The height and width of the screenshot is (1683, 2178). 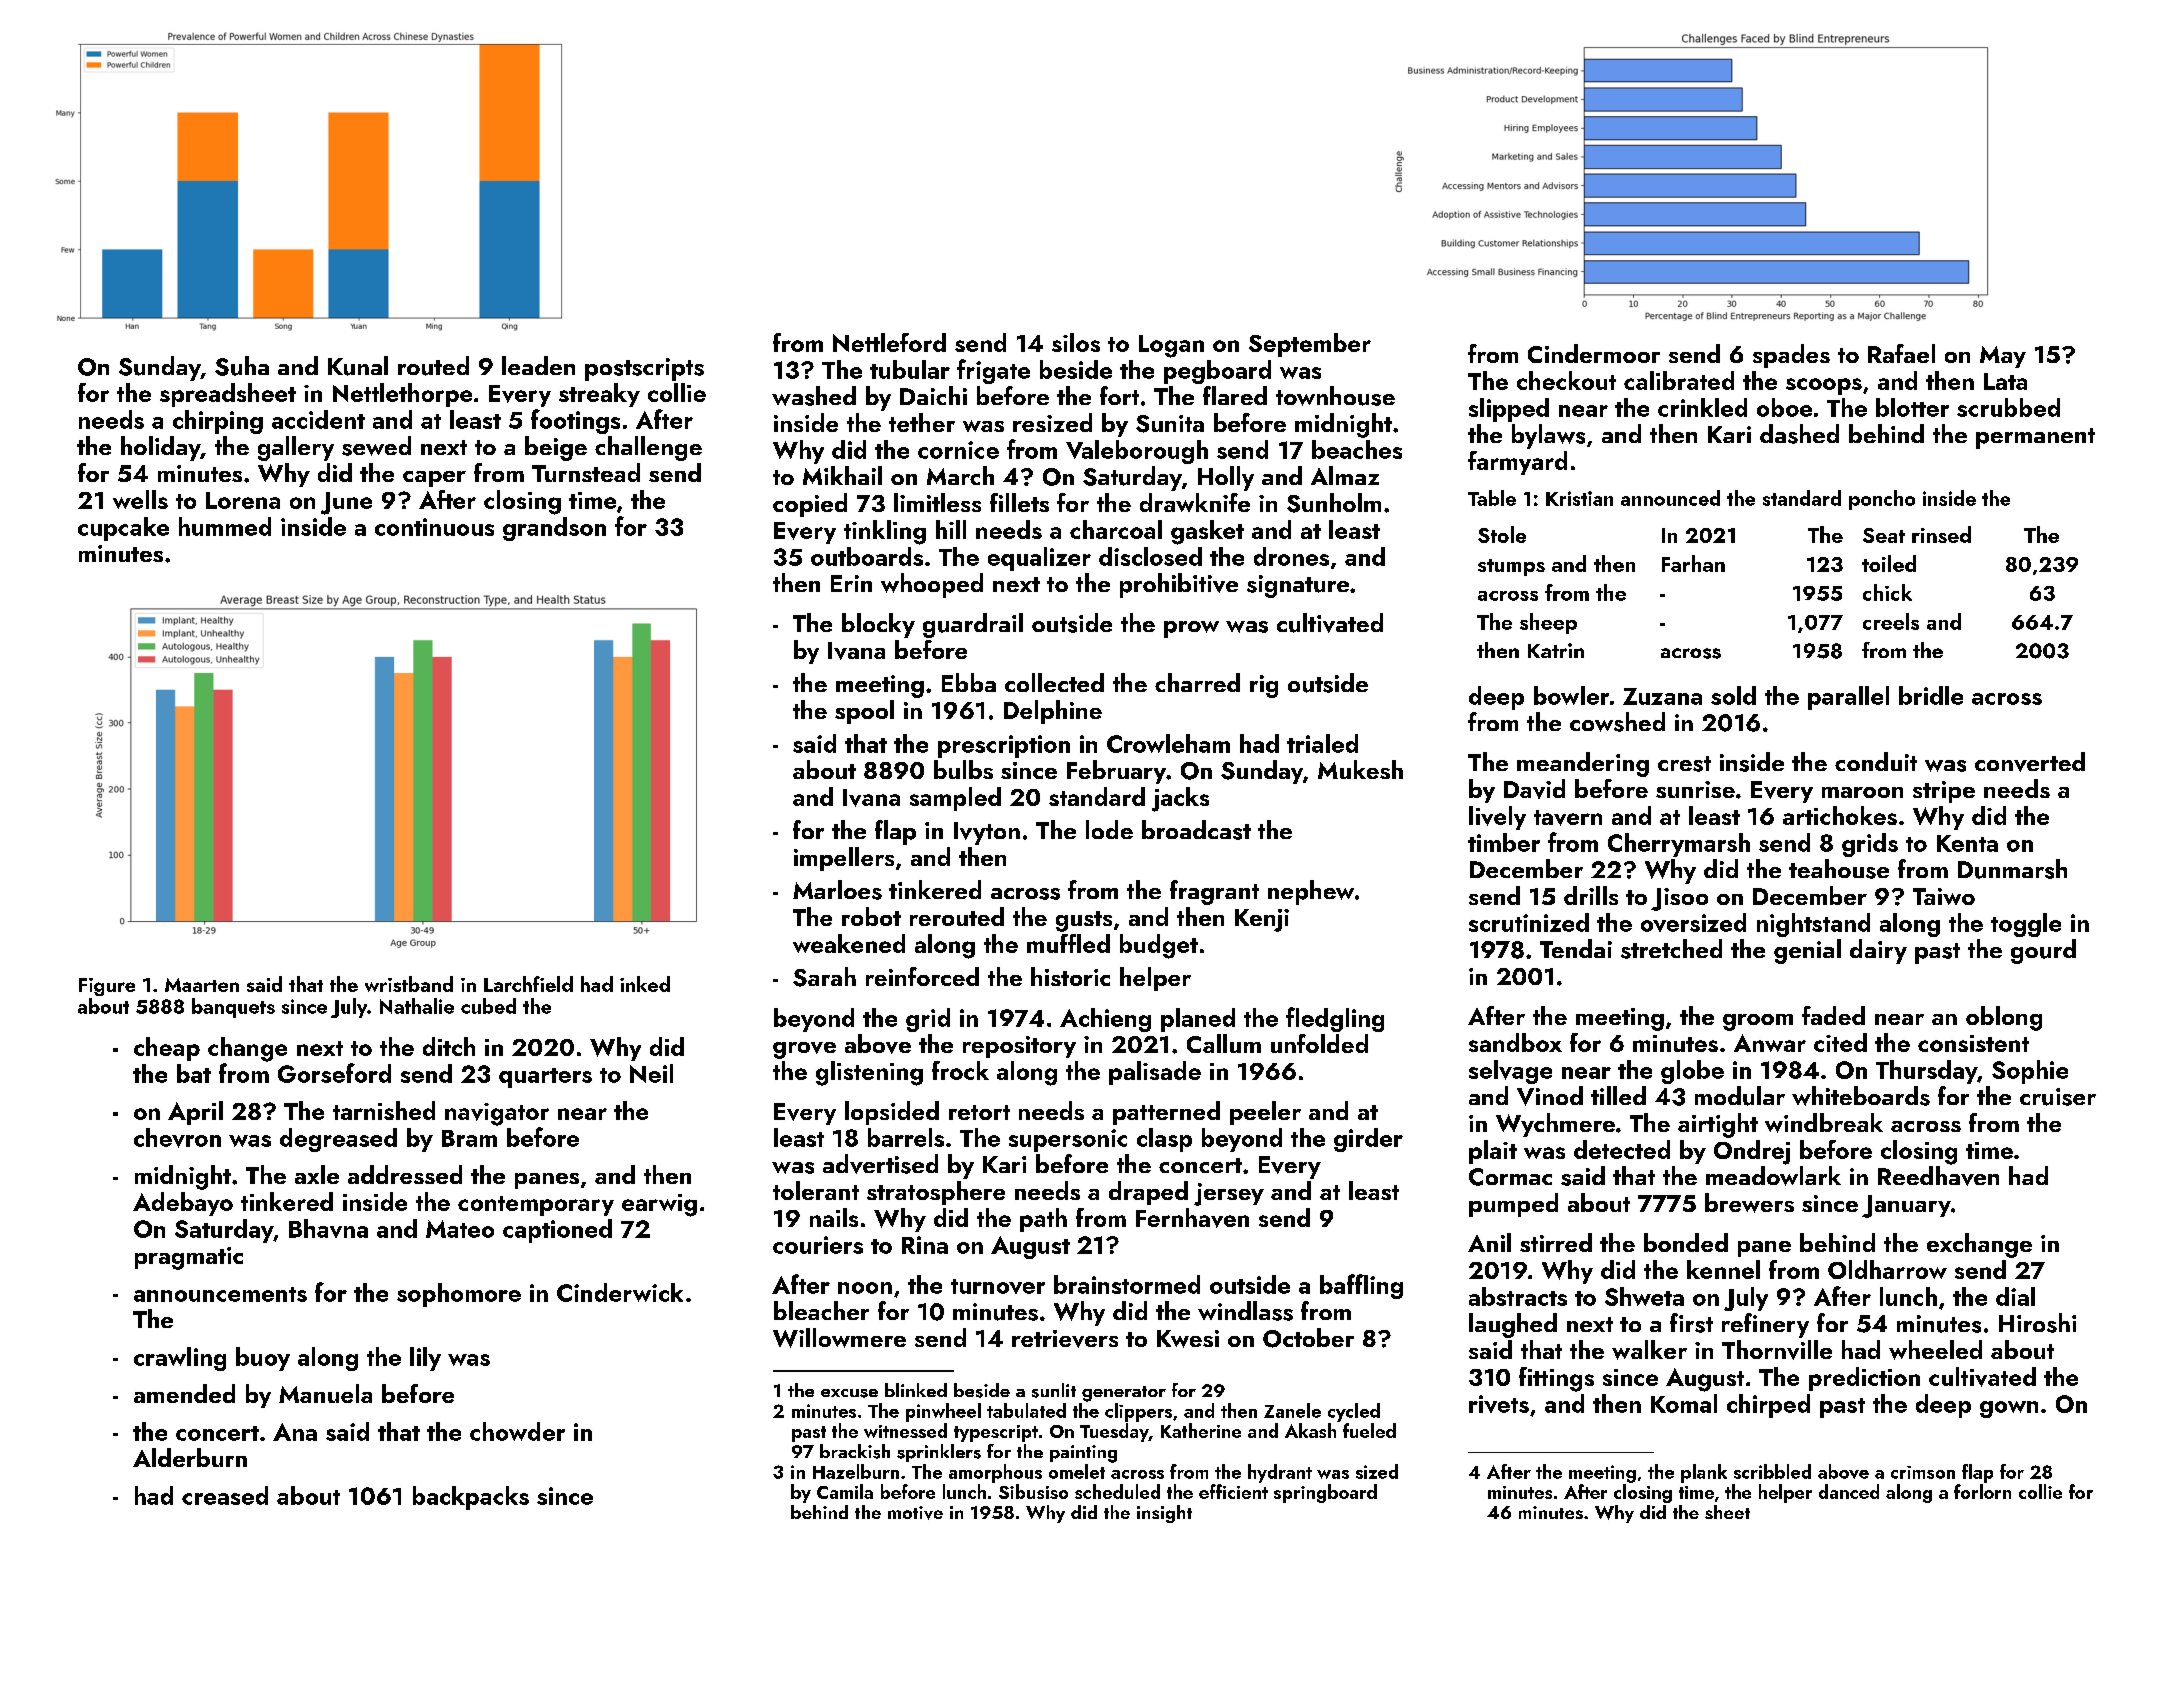 What do you see at coordinates (184, 1393) in the screenshot?
I see `amended` at bounding box center [184, 1393].
